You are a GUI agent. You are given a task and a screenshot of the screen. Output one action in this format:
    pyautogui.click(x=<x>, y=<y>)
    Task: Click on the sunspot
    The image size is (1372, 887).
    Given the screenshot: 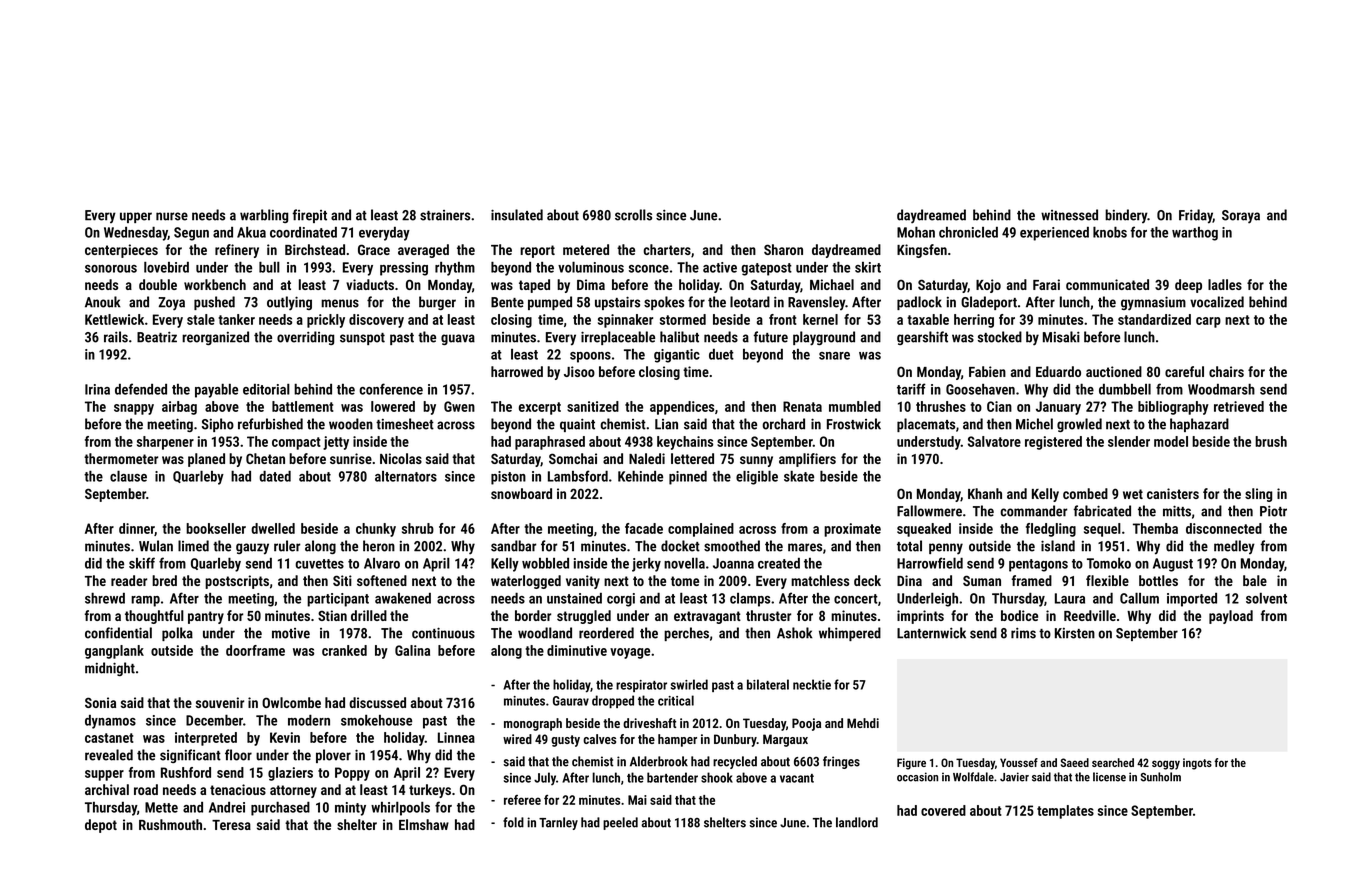 What is the action you would take?
    pyautogui.click(x=362, y=339)
